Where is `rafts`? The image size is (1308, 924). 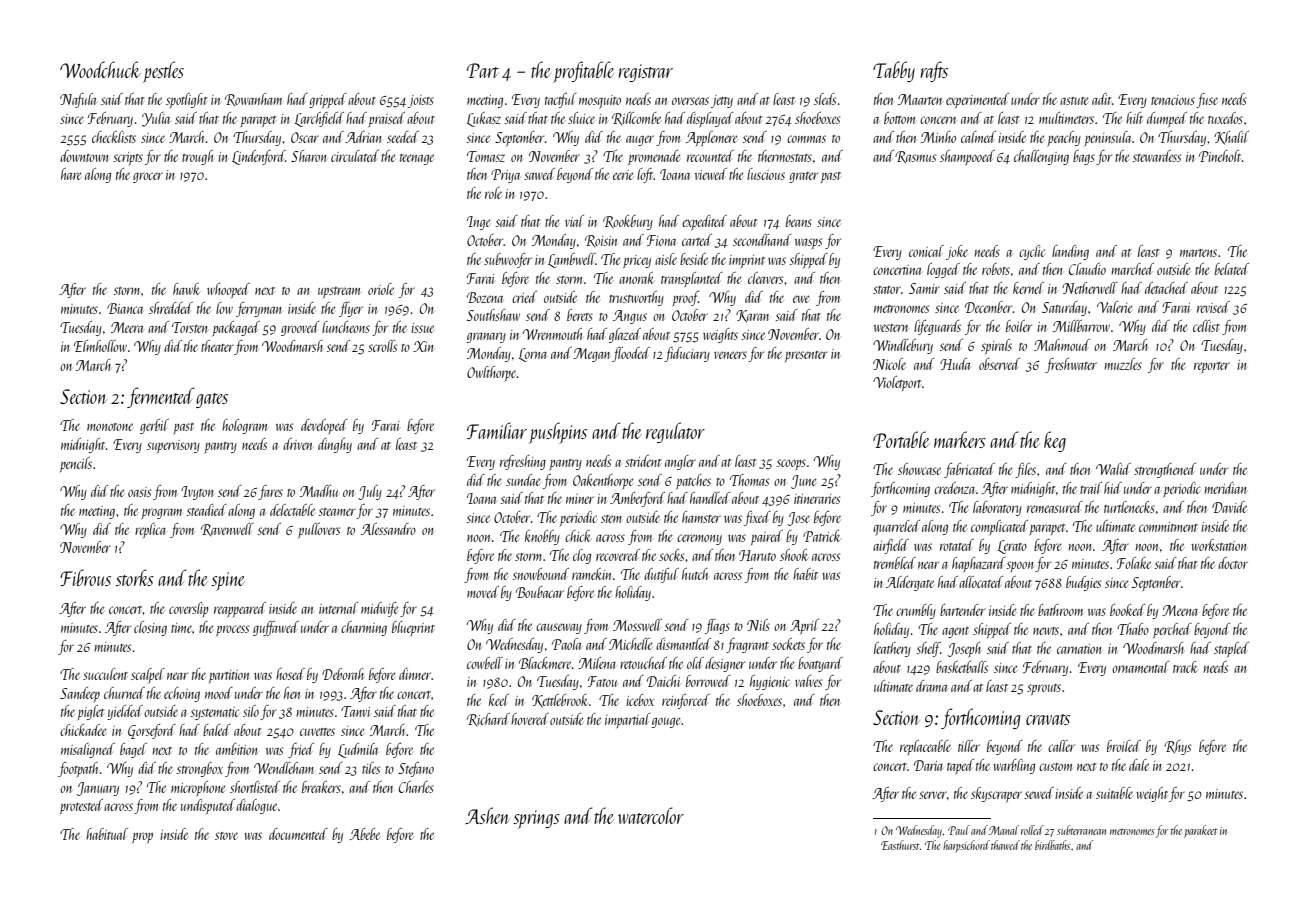 rafts is located at coordinates (934, 71).
